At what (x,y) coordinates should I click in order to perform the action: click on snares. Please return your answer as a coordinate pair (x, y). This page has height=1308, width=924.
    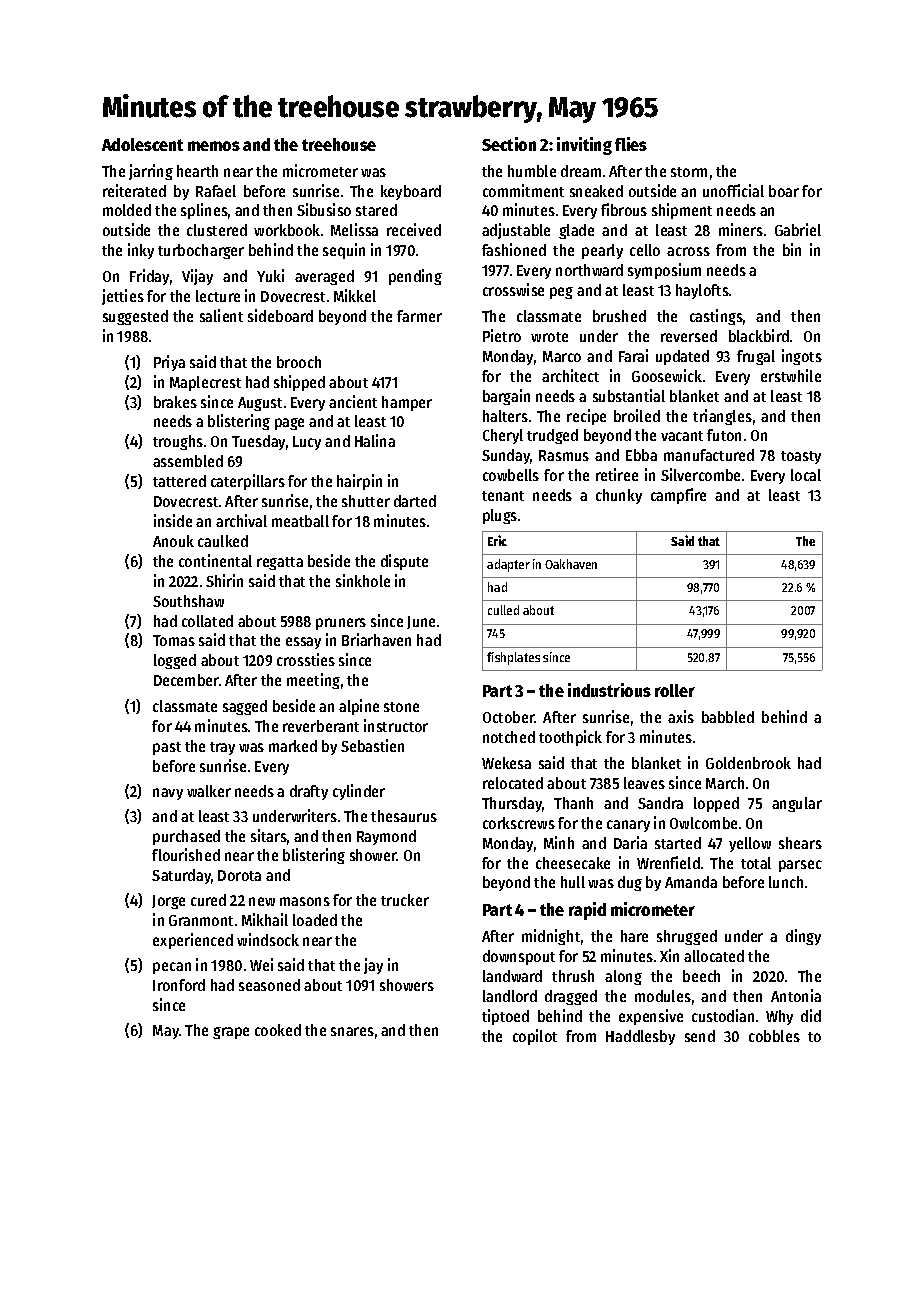
    Looking at the image, I should click on (352, 1031).
